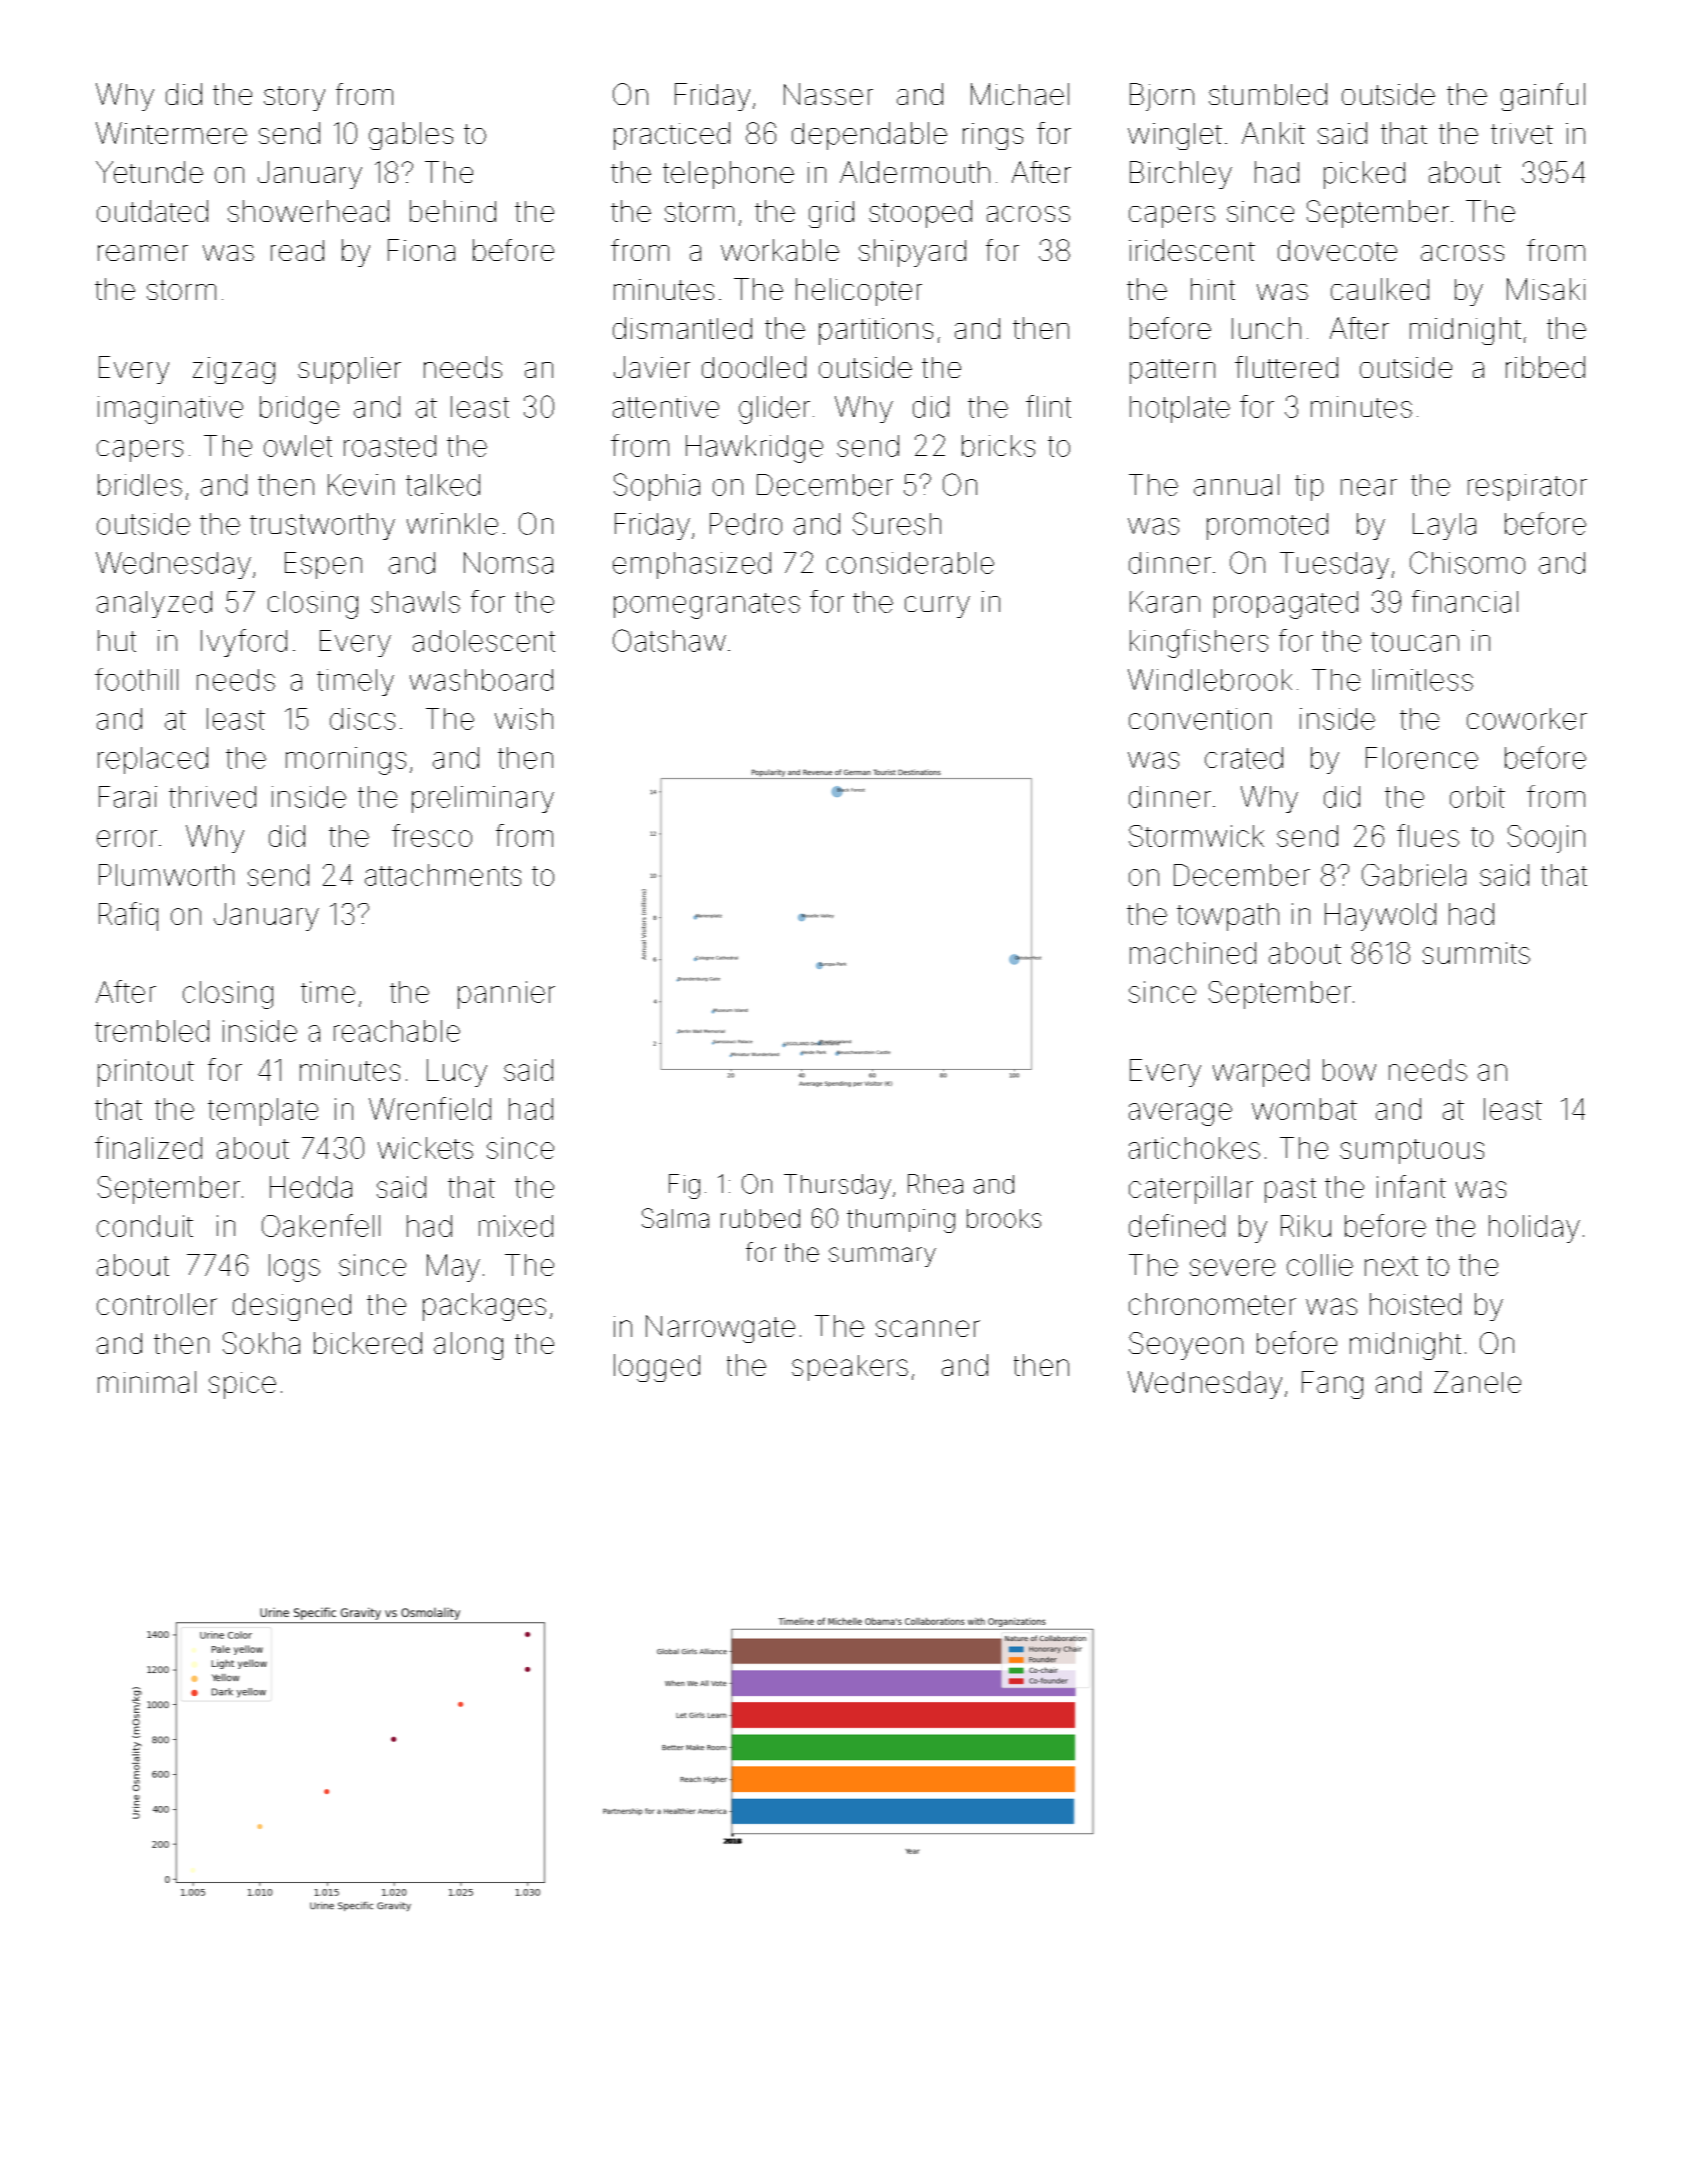  I want to click on telephone, so click(728, 175).
